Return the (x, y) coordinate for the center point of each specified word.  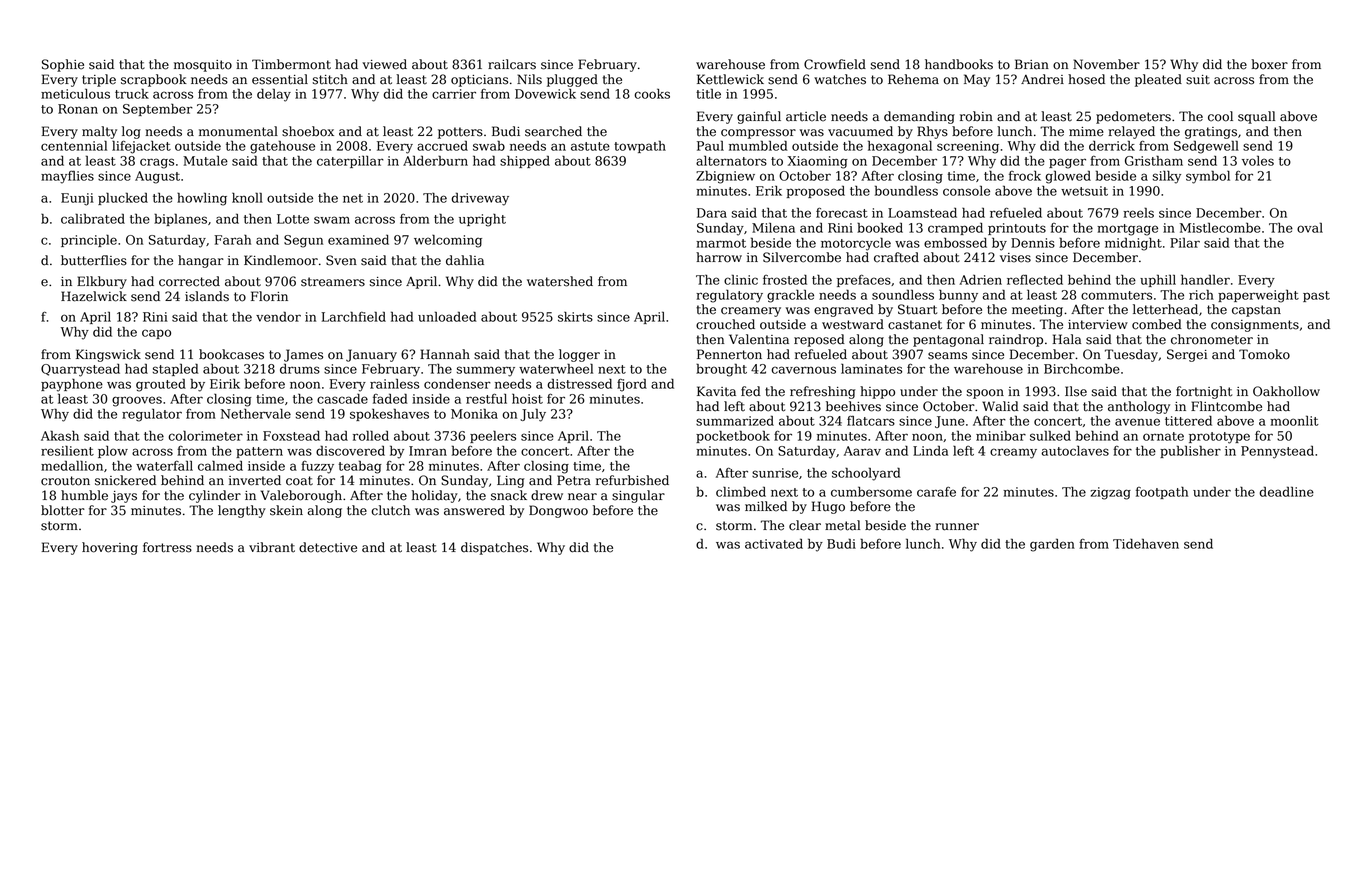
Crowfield (835, 64)
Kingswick (108, 355)
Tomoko (1264, 354)
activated (774, 543)
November (1106, 64)
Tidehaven (1146, 543)
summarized (735, 420)
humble (84, 495)
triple (99, 80)
